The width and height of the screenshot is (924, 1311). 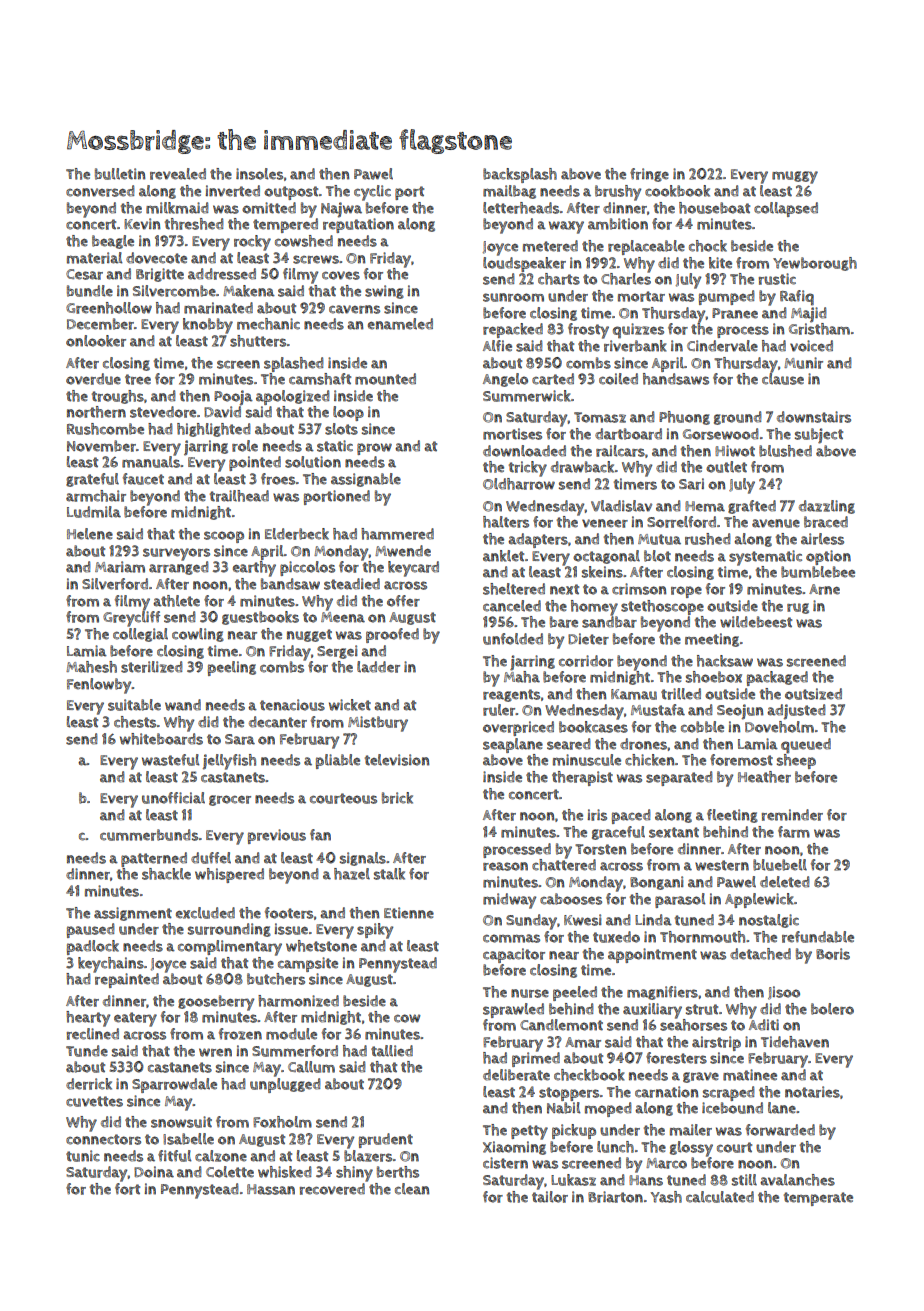 I want to click on next, so click(x=564, y=589).
